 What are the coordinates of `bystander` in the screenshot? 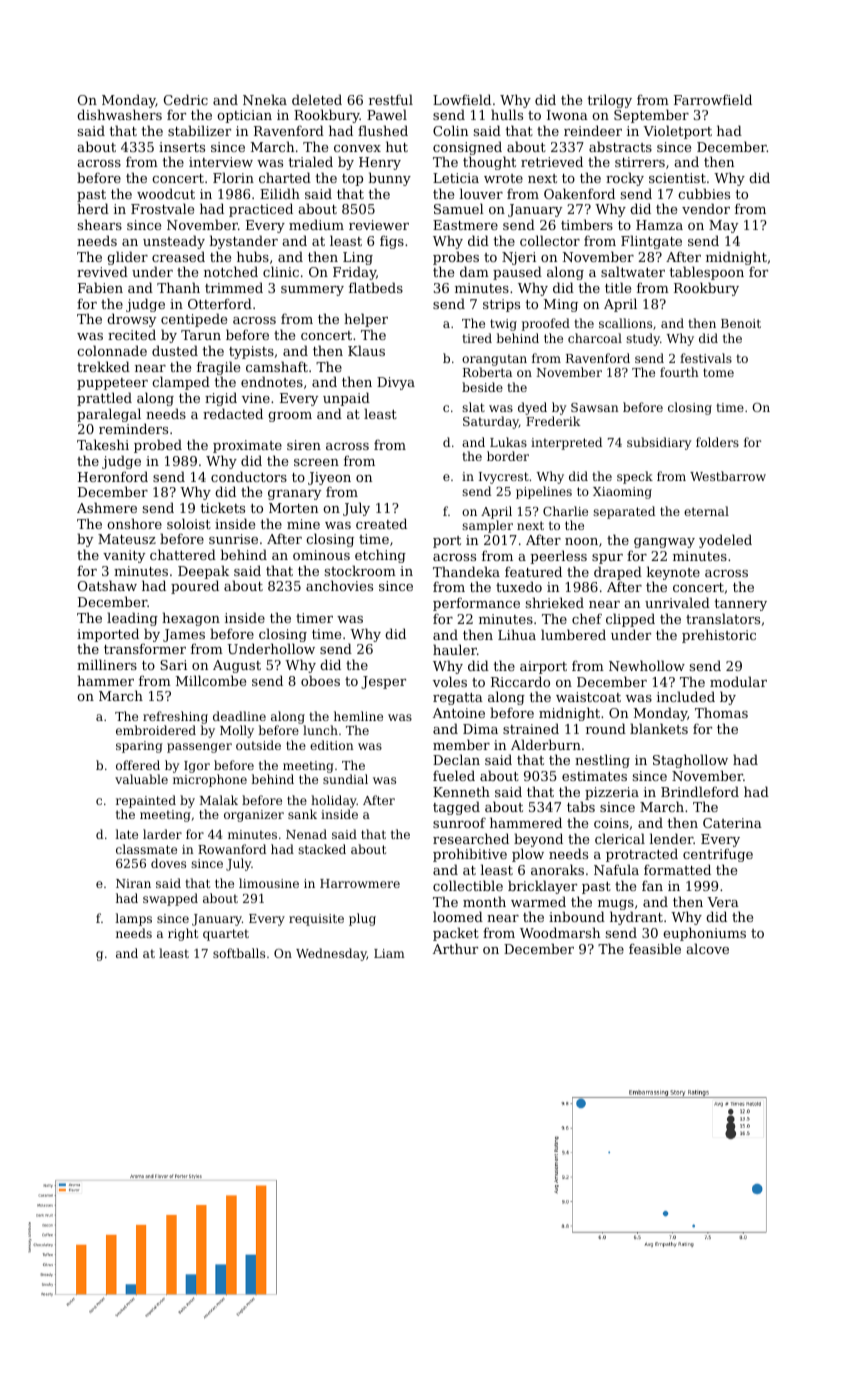 It's located at (244, 242).
